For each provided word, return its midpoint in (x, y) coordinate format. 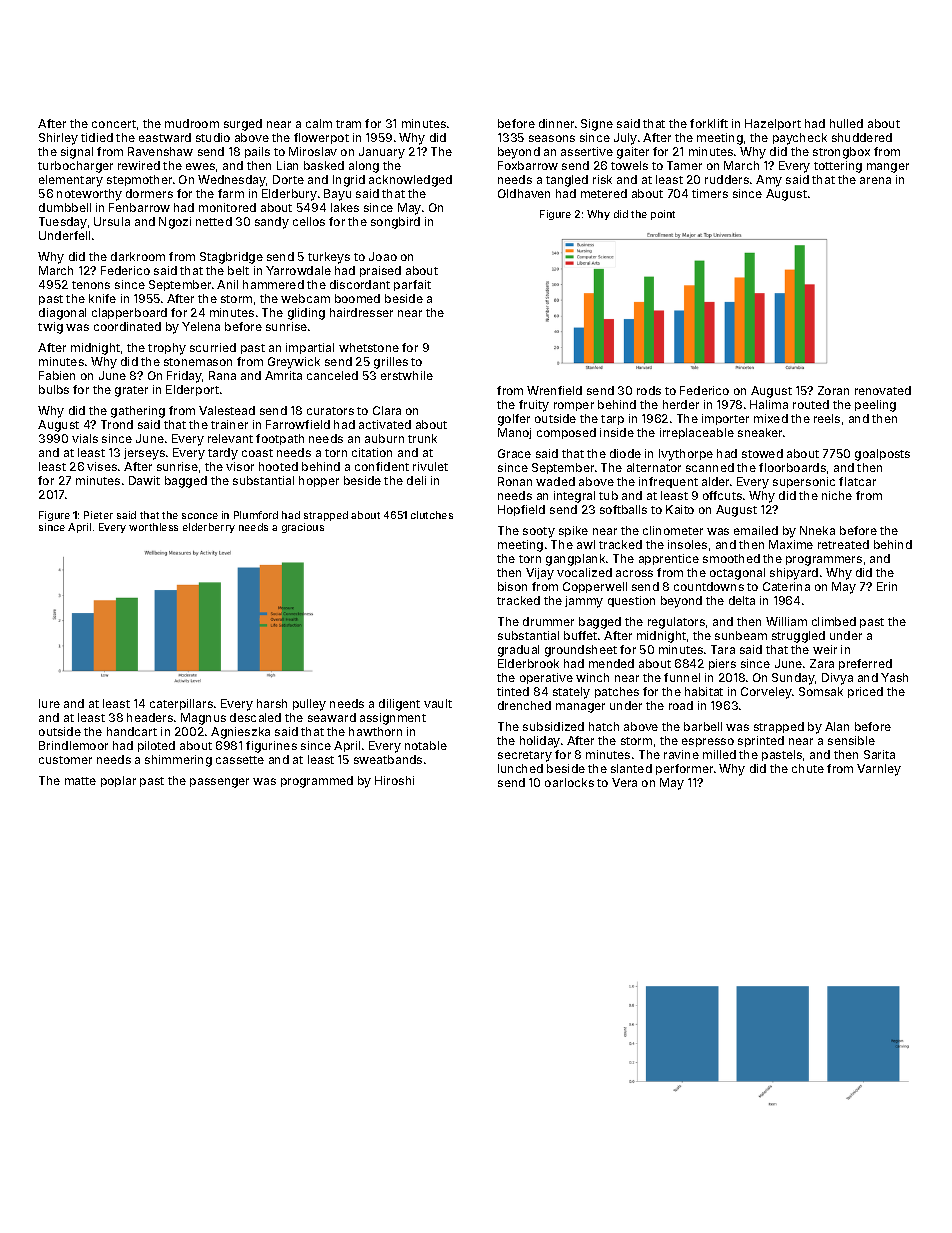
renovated (883, 390)
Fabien (57, 375)
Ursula (112, 221)
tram (348, 124)
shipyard (794, 574)
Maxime (791, 544)
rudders (727, 179)
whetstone (369, 347)
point (663, 215)
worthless (153, 527)
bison (512, 586)
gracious (303, 528)
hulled (846, 123)
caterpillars (181, 704)
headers (150, 717)
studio (213, 137)
